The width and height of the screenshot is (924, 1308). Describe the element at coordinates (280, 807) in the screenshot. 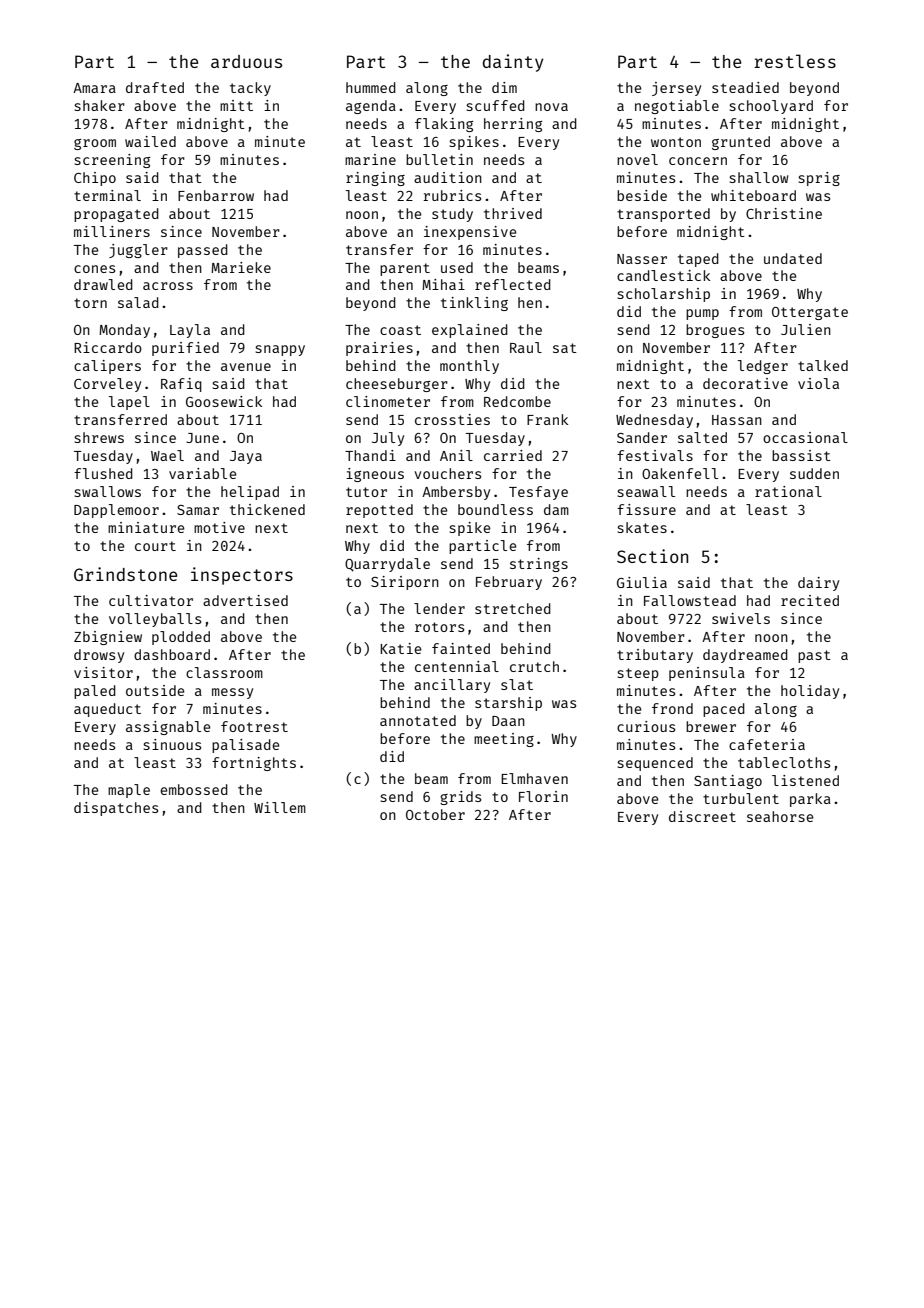

I see `Willem` at that location.
